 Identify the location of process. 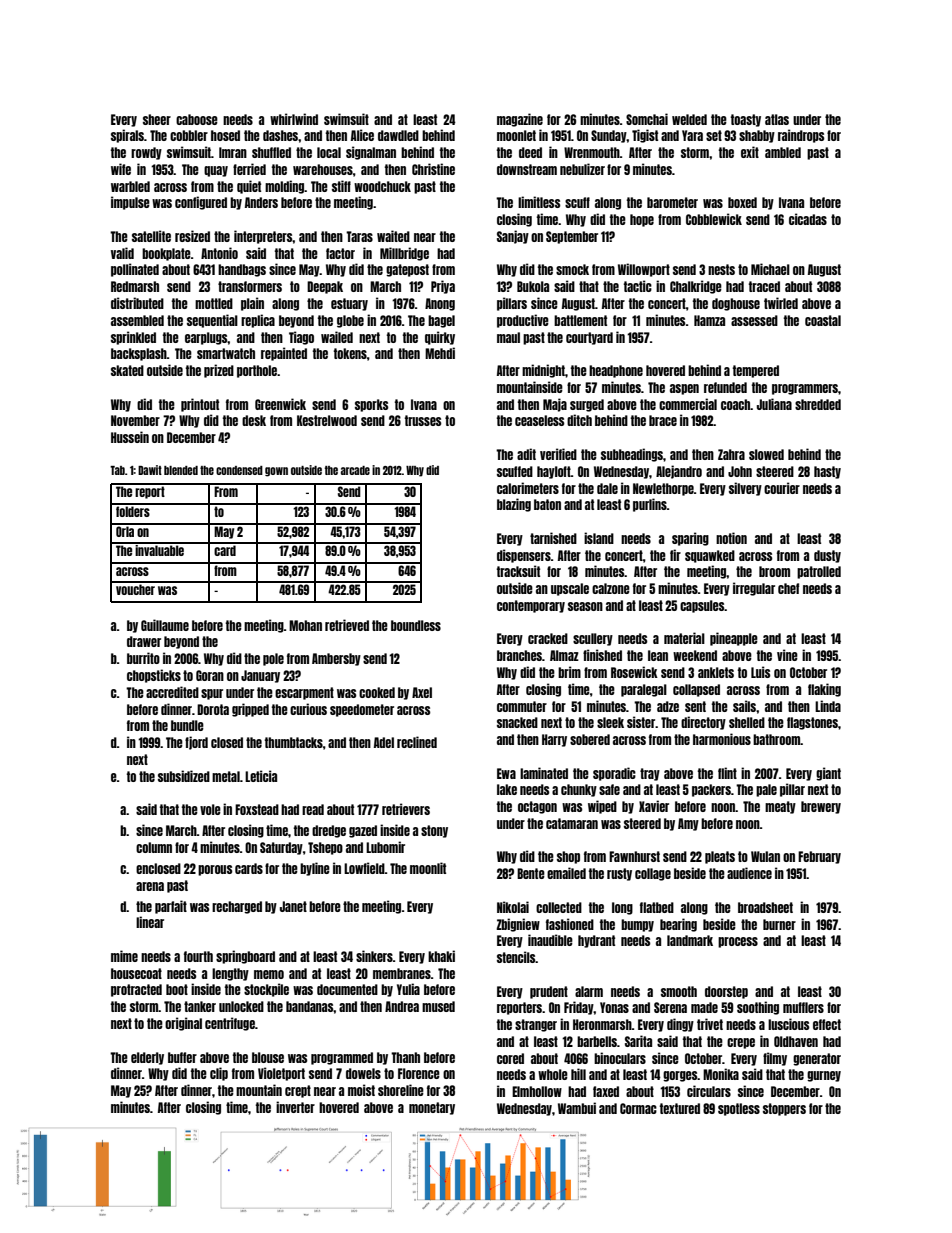
(738, 942).
